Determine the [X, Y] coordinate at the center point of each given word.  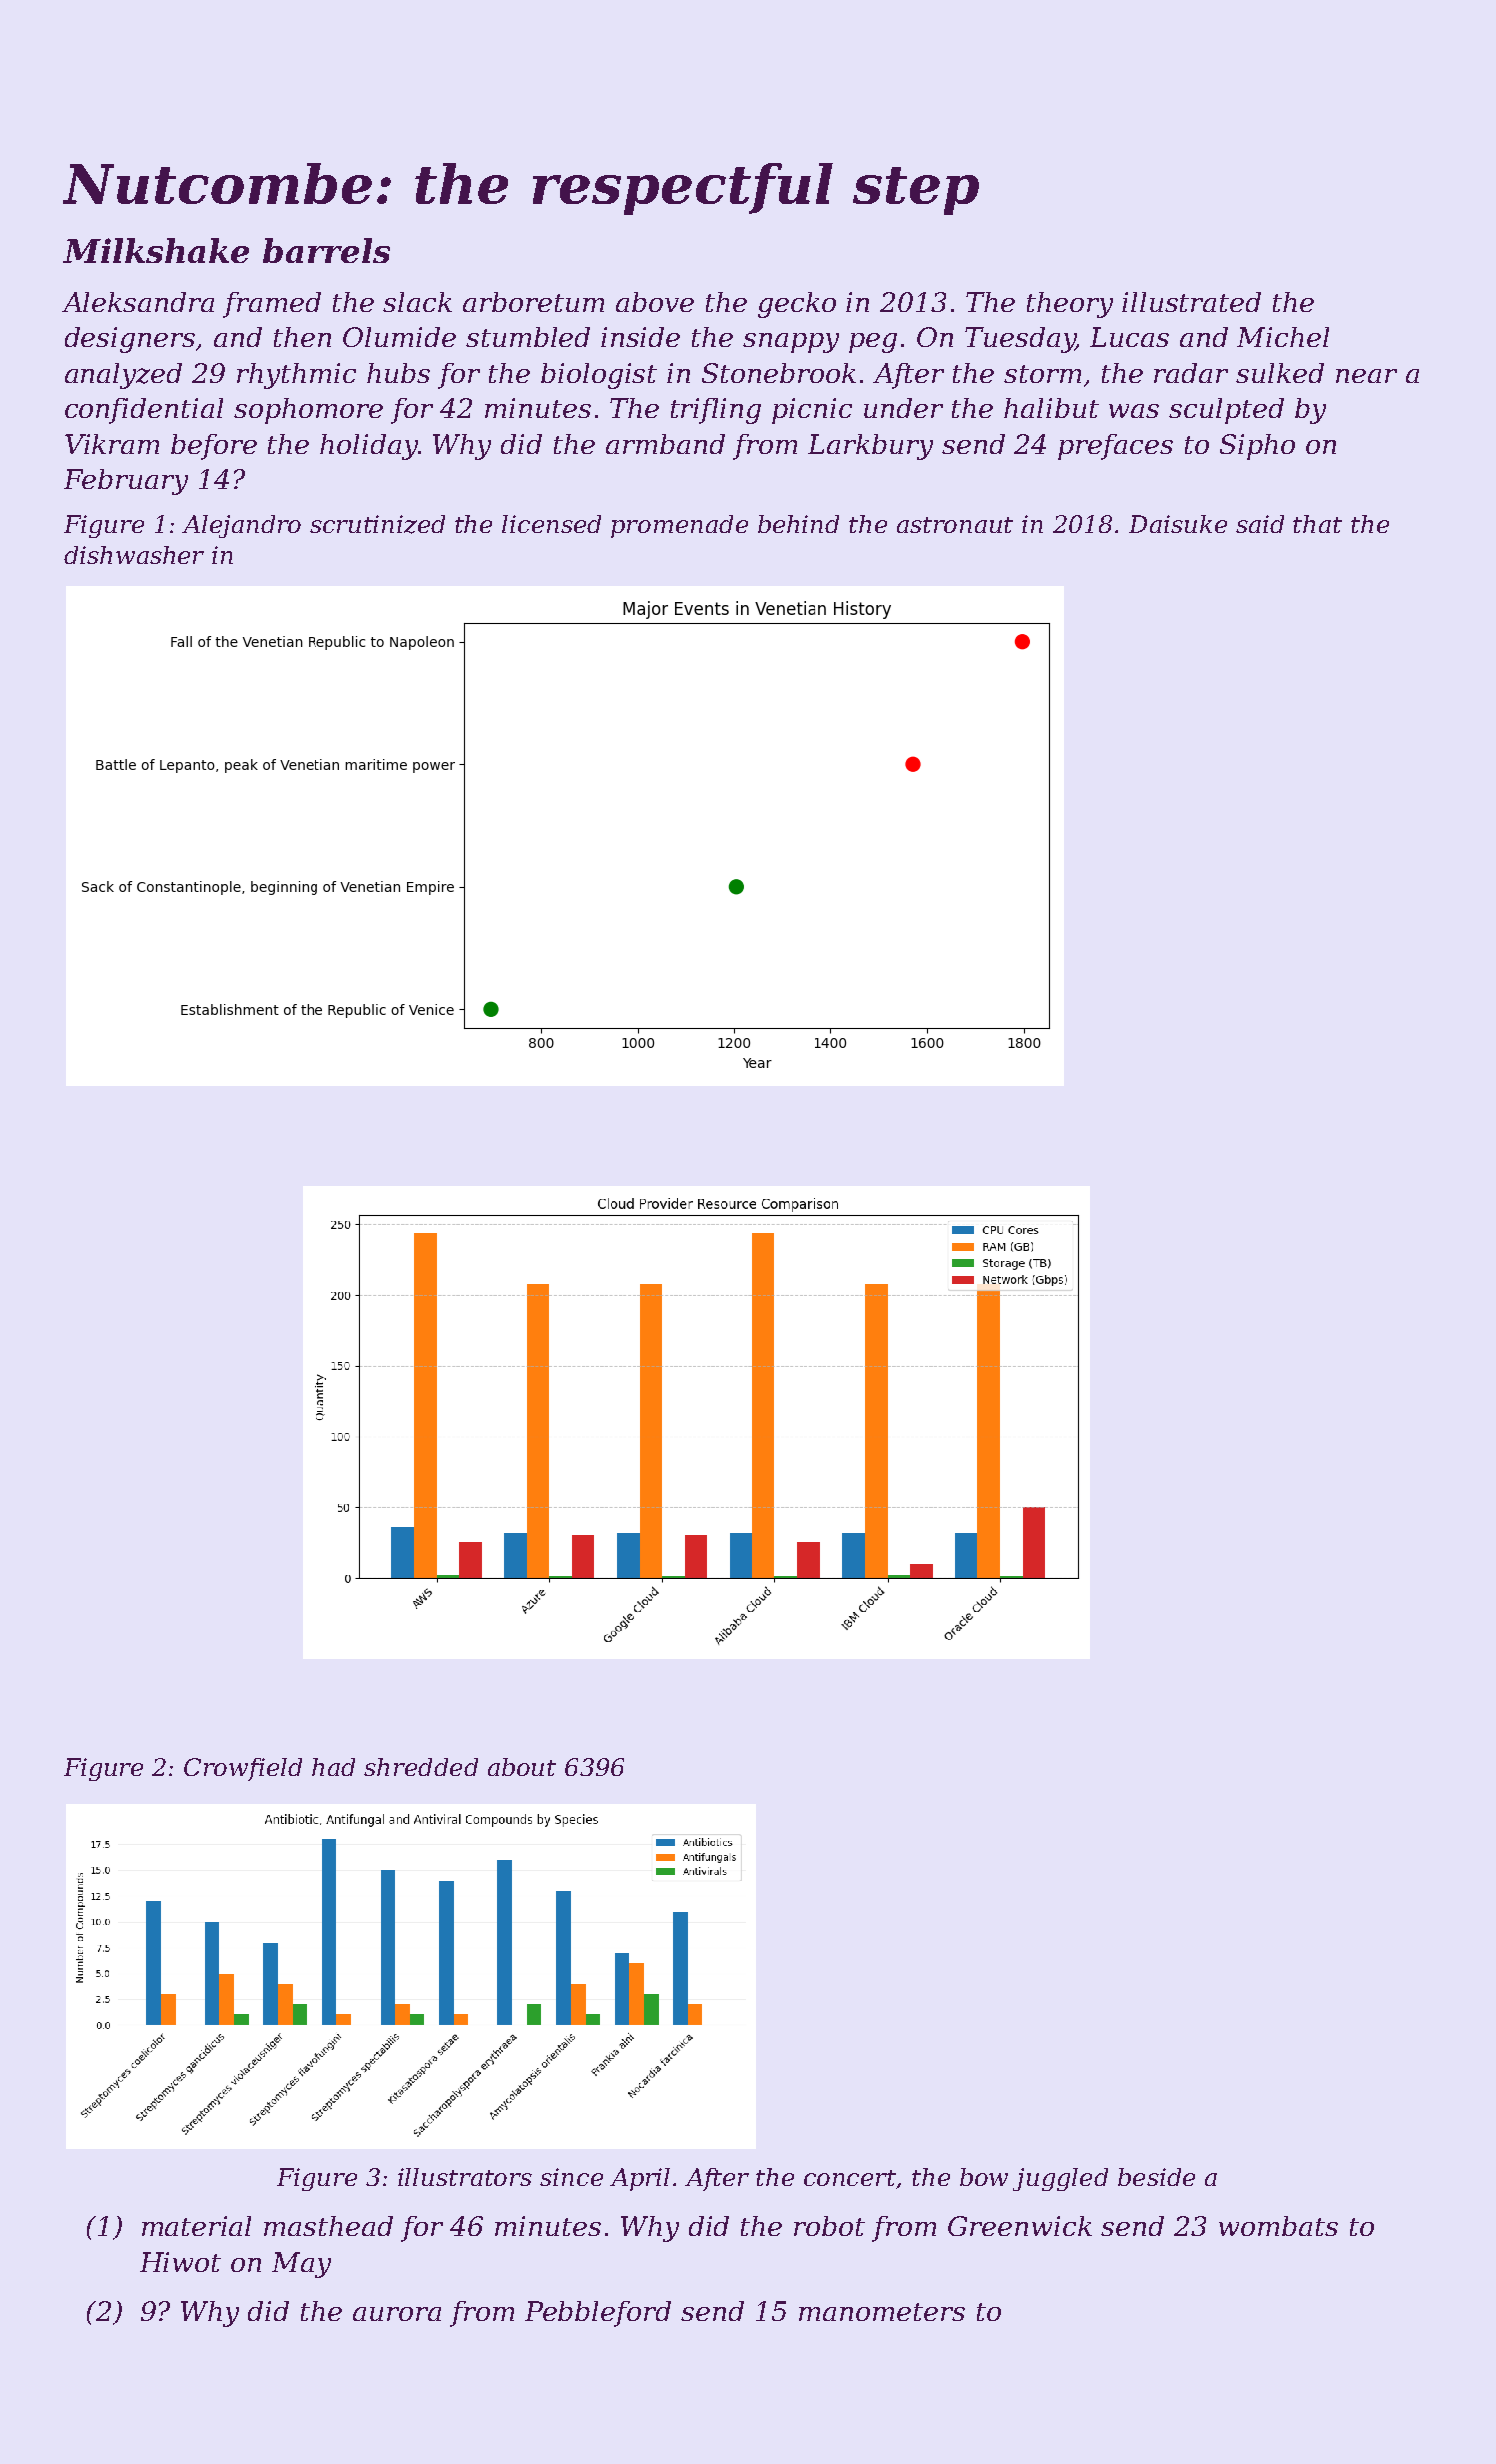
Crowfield [243, 1769]
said [1260, 524]
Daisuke [1178, 524]
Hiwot [180, 2262]
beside [1156, 2177]
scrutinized [377, 524]
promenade [679, 526]
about [522, 1767]
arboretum [533, 302]
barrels [326, 250]
